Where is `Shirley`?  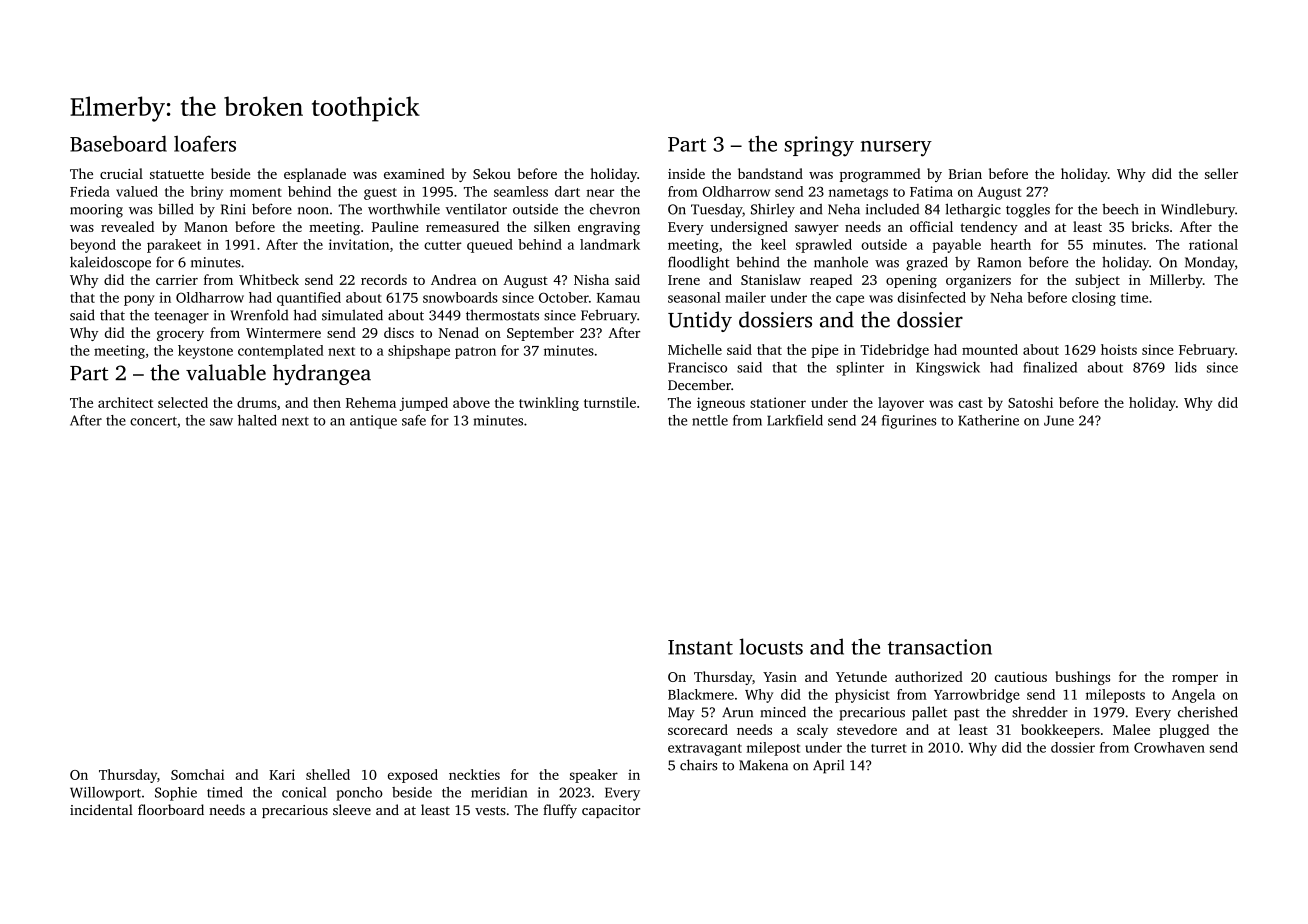 Shirley is located at coordinates (773, 210).
